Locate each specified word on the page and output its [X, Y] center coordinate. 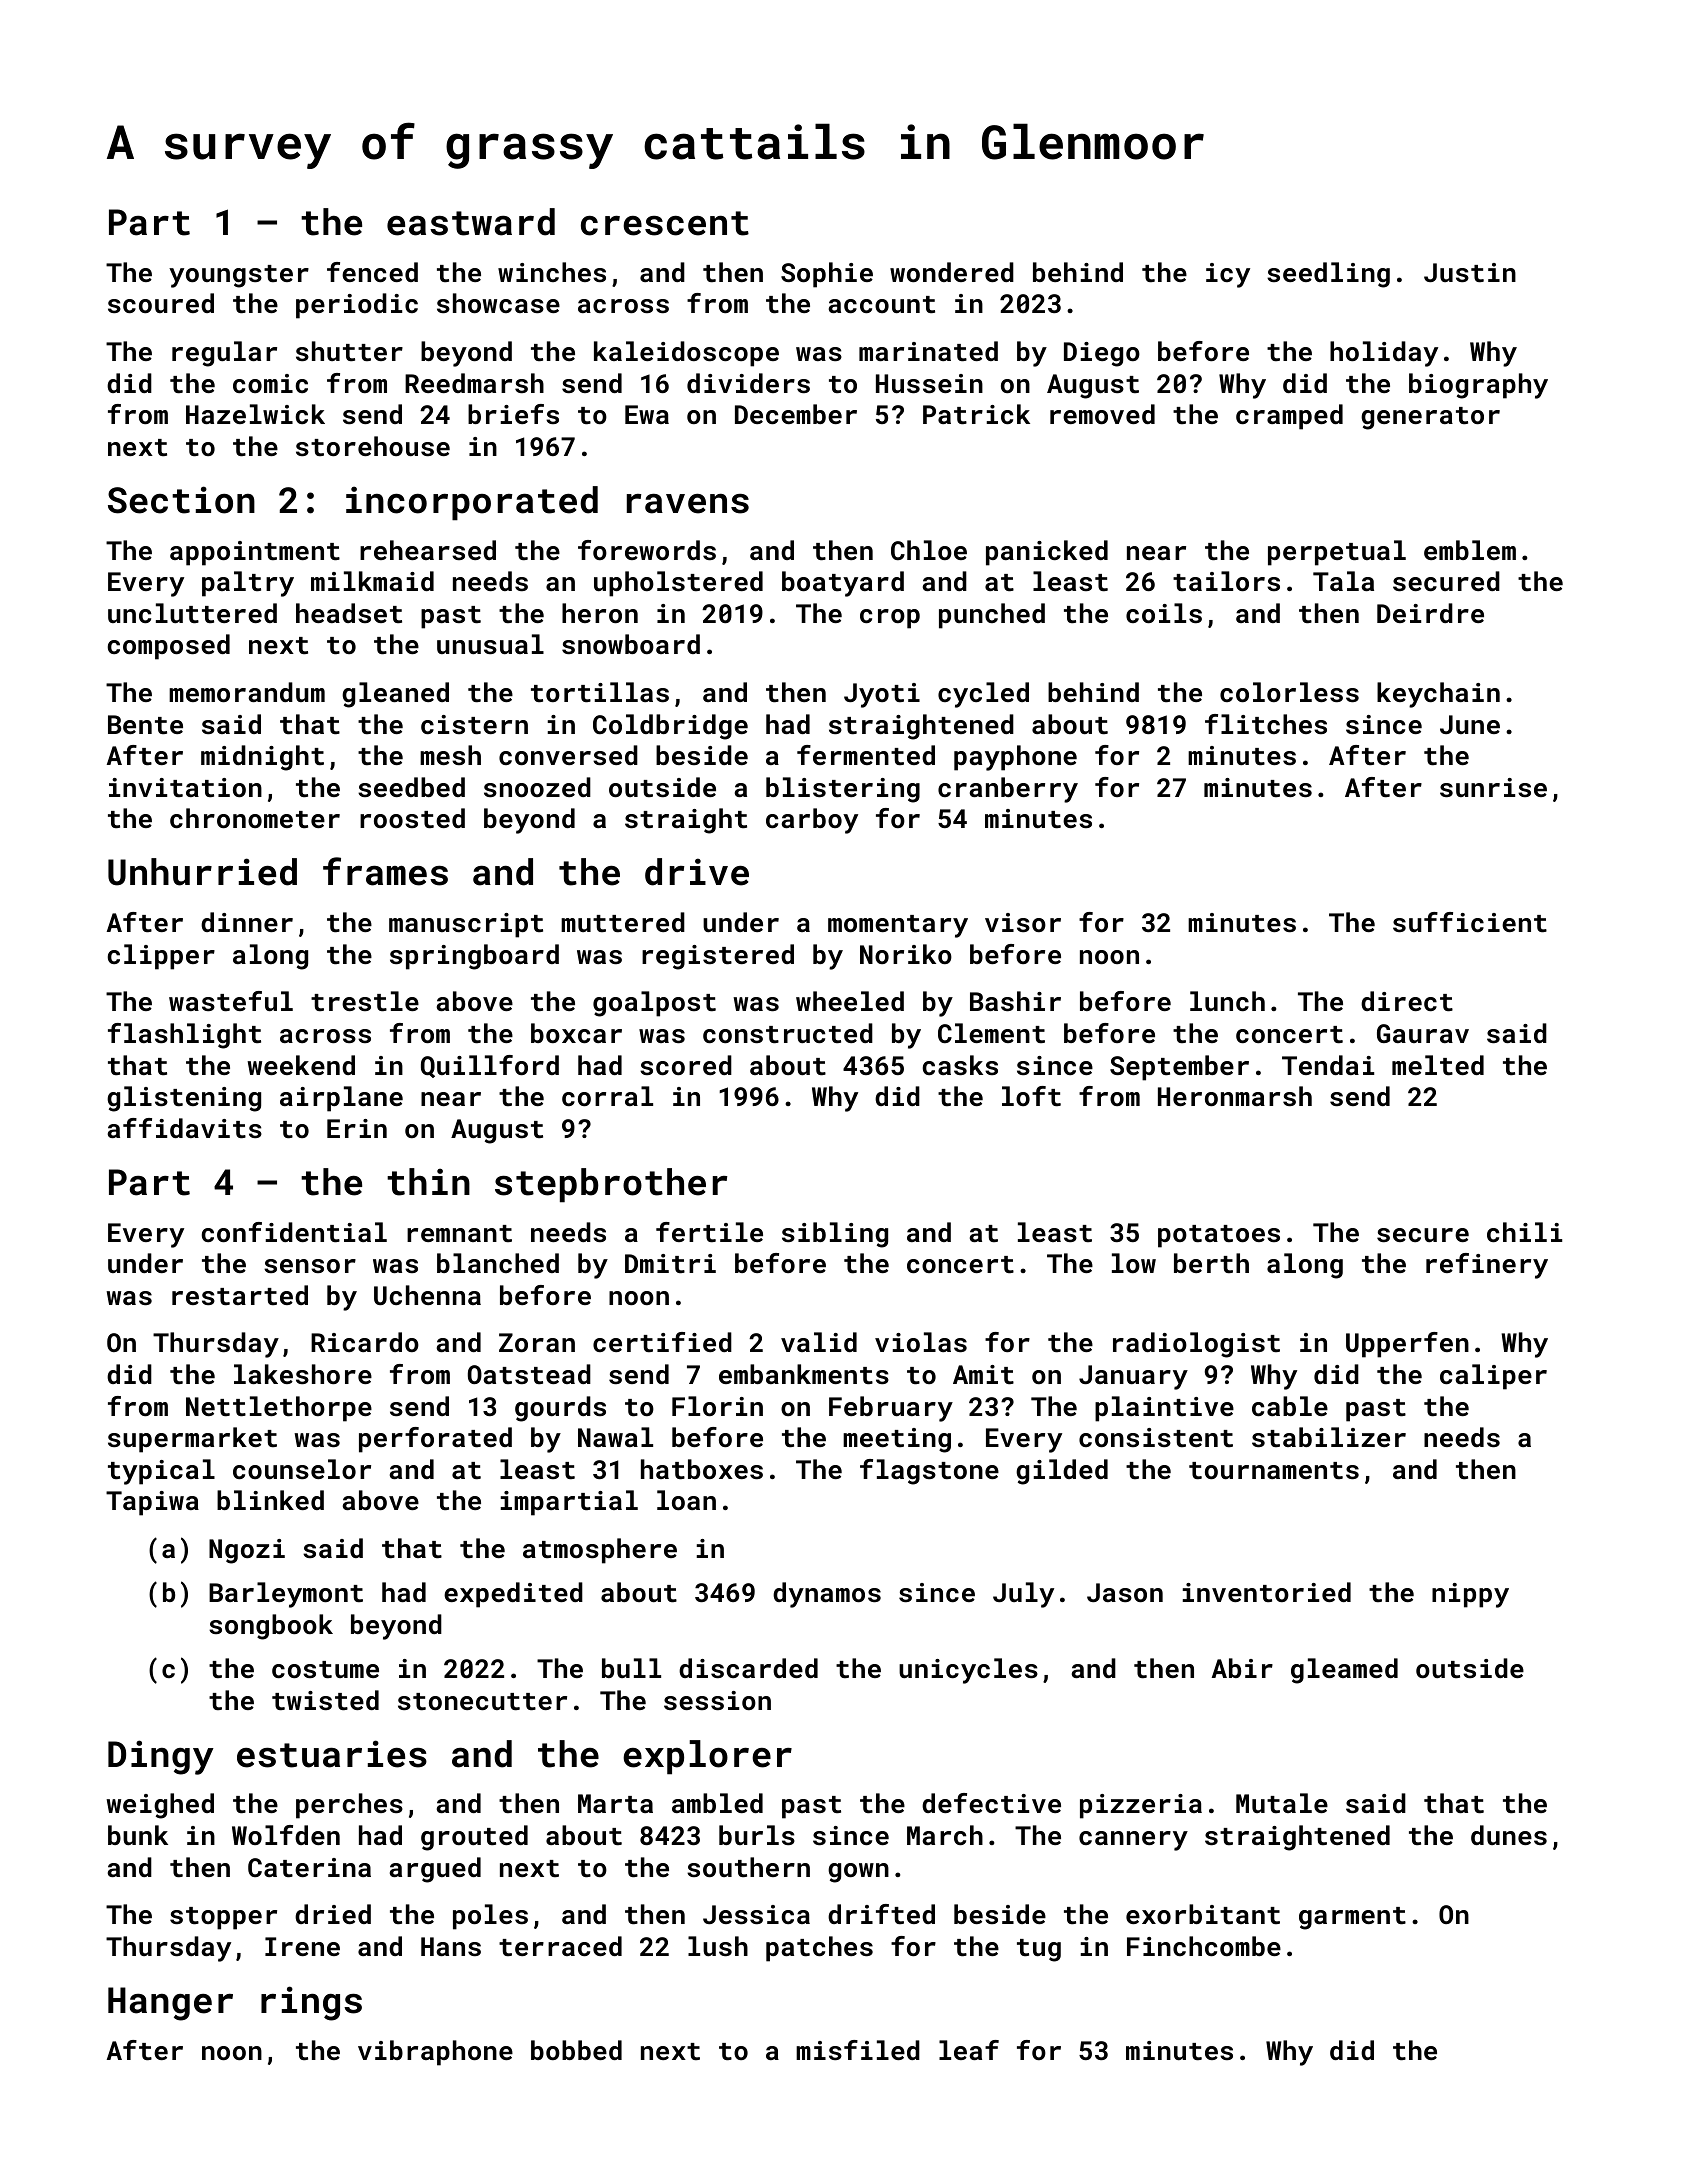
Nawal [615, 1437]
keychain [1438, 695]
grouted [474, 1838]
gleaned [395, 695]
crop [890, 619]
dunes [1509, 1835]
